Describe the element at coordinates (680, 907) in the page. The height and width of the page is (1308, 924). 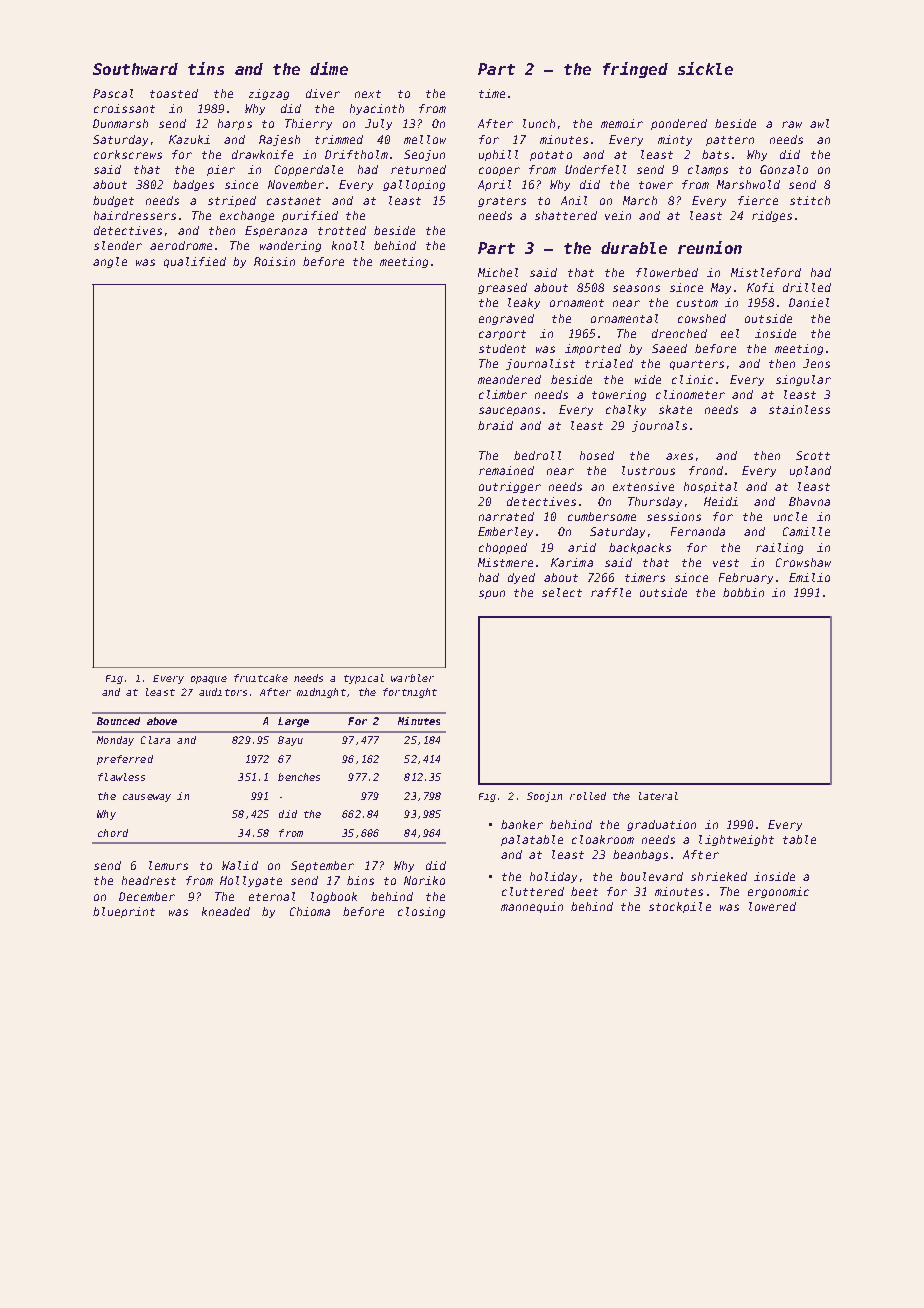
I see `stockpile` at that location.
